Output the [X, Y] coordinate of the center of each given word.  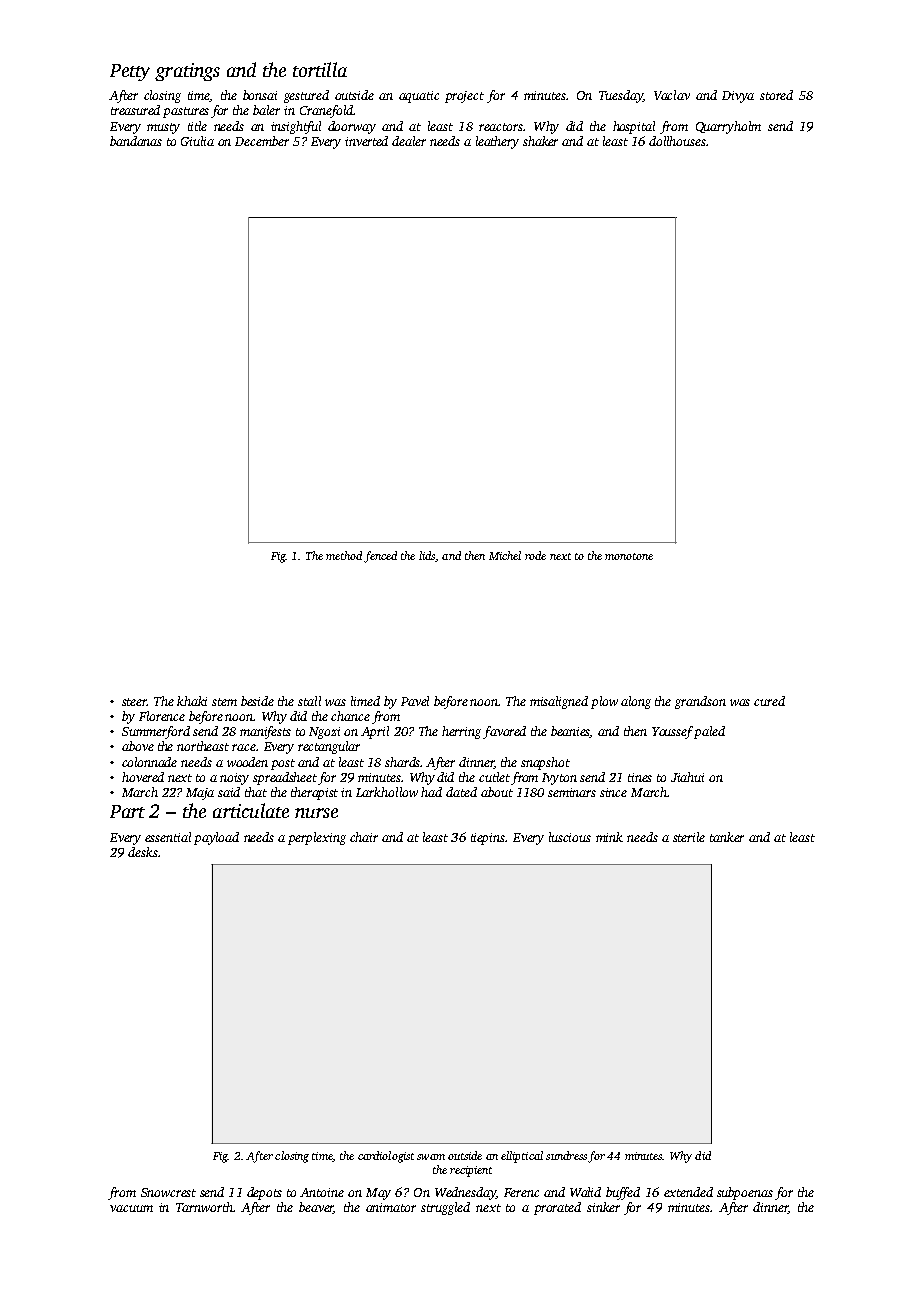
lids [427, 555]
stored [776, 95]
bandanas [136, 141]
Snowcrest [168, 1192]
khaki [192, 701]
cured [769, 701]
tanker [727, 837]
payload [216, 838]
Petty [130, 72]
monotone [629, 556]
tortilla [320, 69]
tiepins [488, 839]
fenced [380, 557]
